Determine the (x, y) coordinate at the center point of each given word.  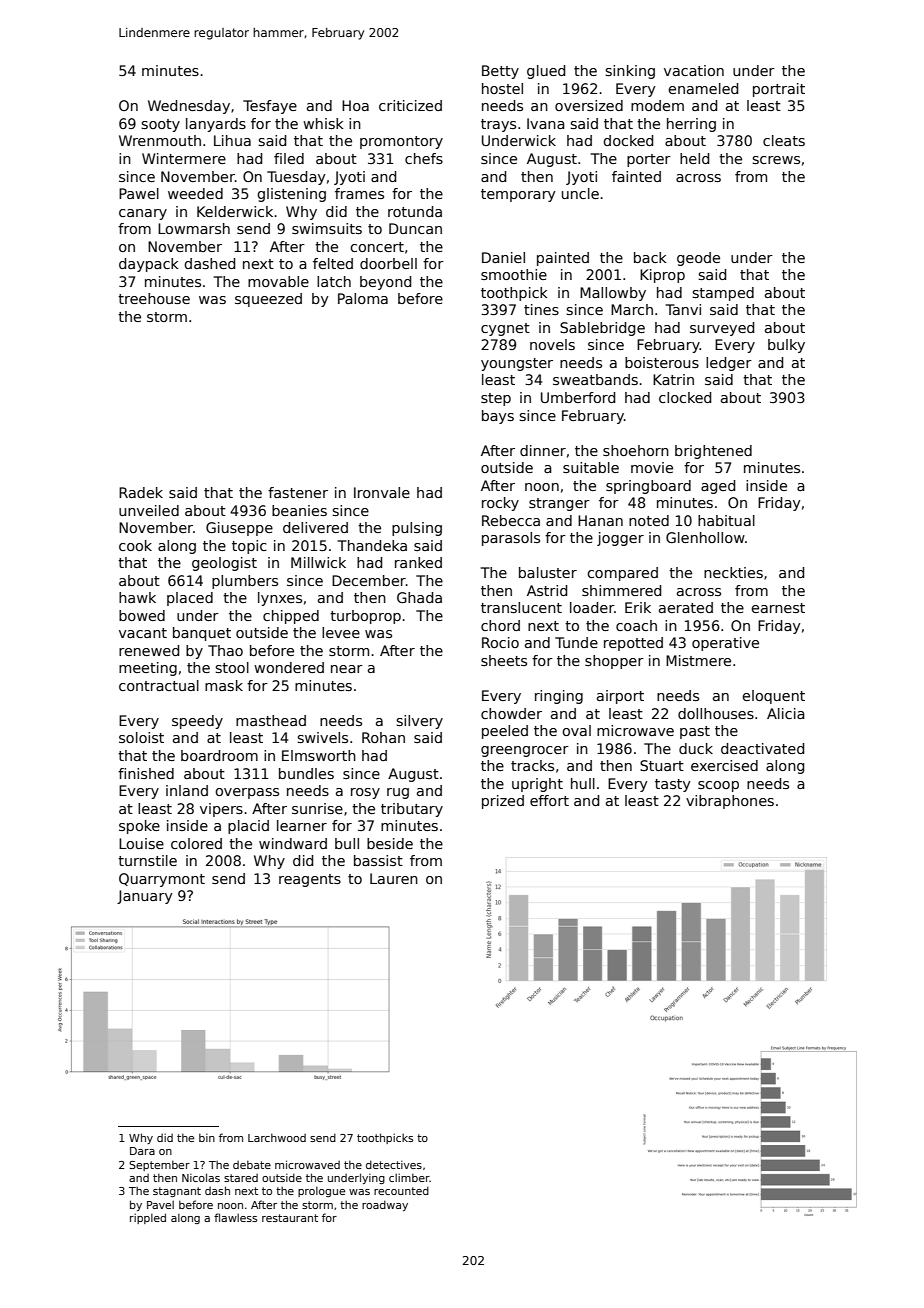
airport (620, 697)
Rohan (383, 737)
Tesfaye (270, 107)
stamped (723, 294)
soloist (141, 737)
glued (546, 72)
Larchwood (277, 1137)
